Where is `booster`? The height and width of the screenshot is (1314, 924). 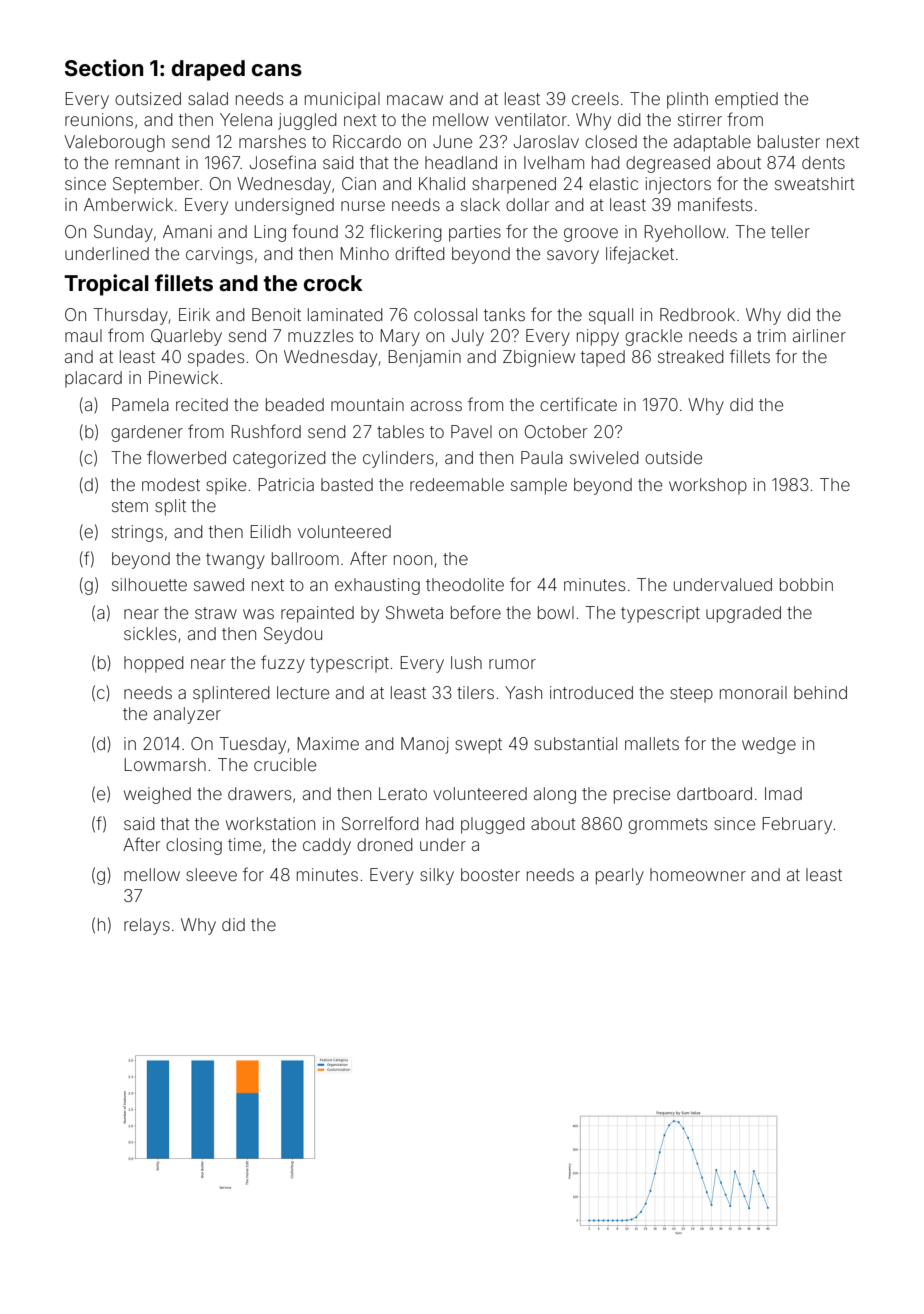 booster is located at coordinates (490, 874).
